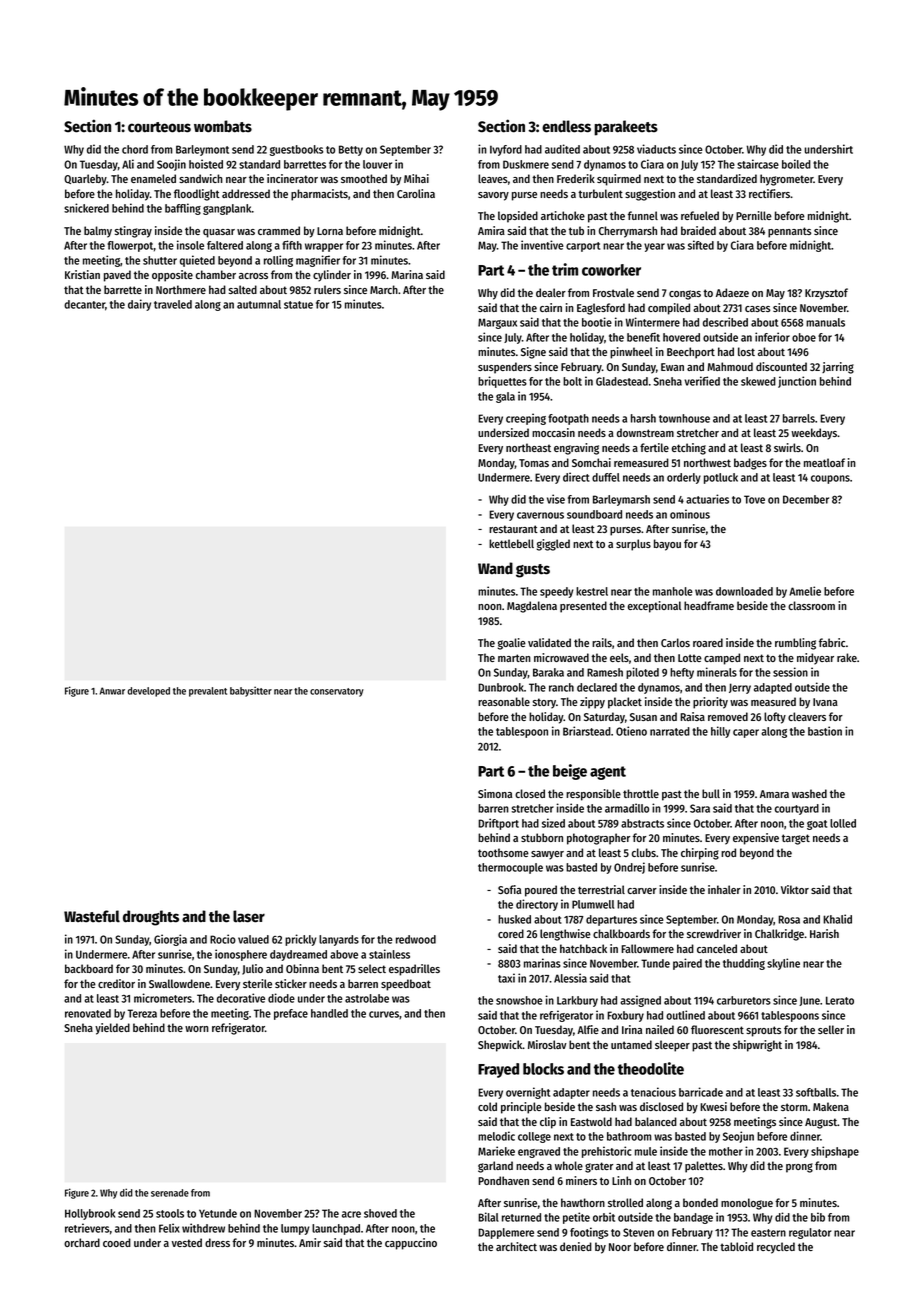 The height and width of the screenshot is (1308, 924). Describe the element at coordinates (151, 918) in the screenshot. I see `droughts` at that location.
